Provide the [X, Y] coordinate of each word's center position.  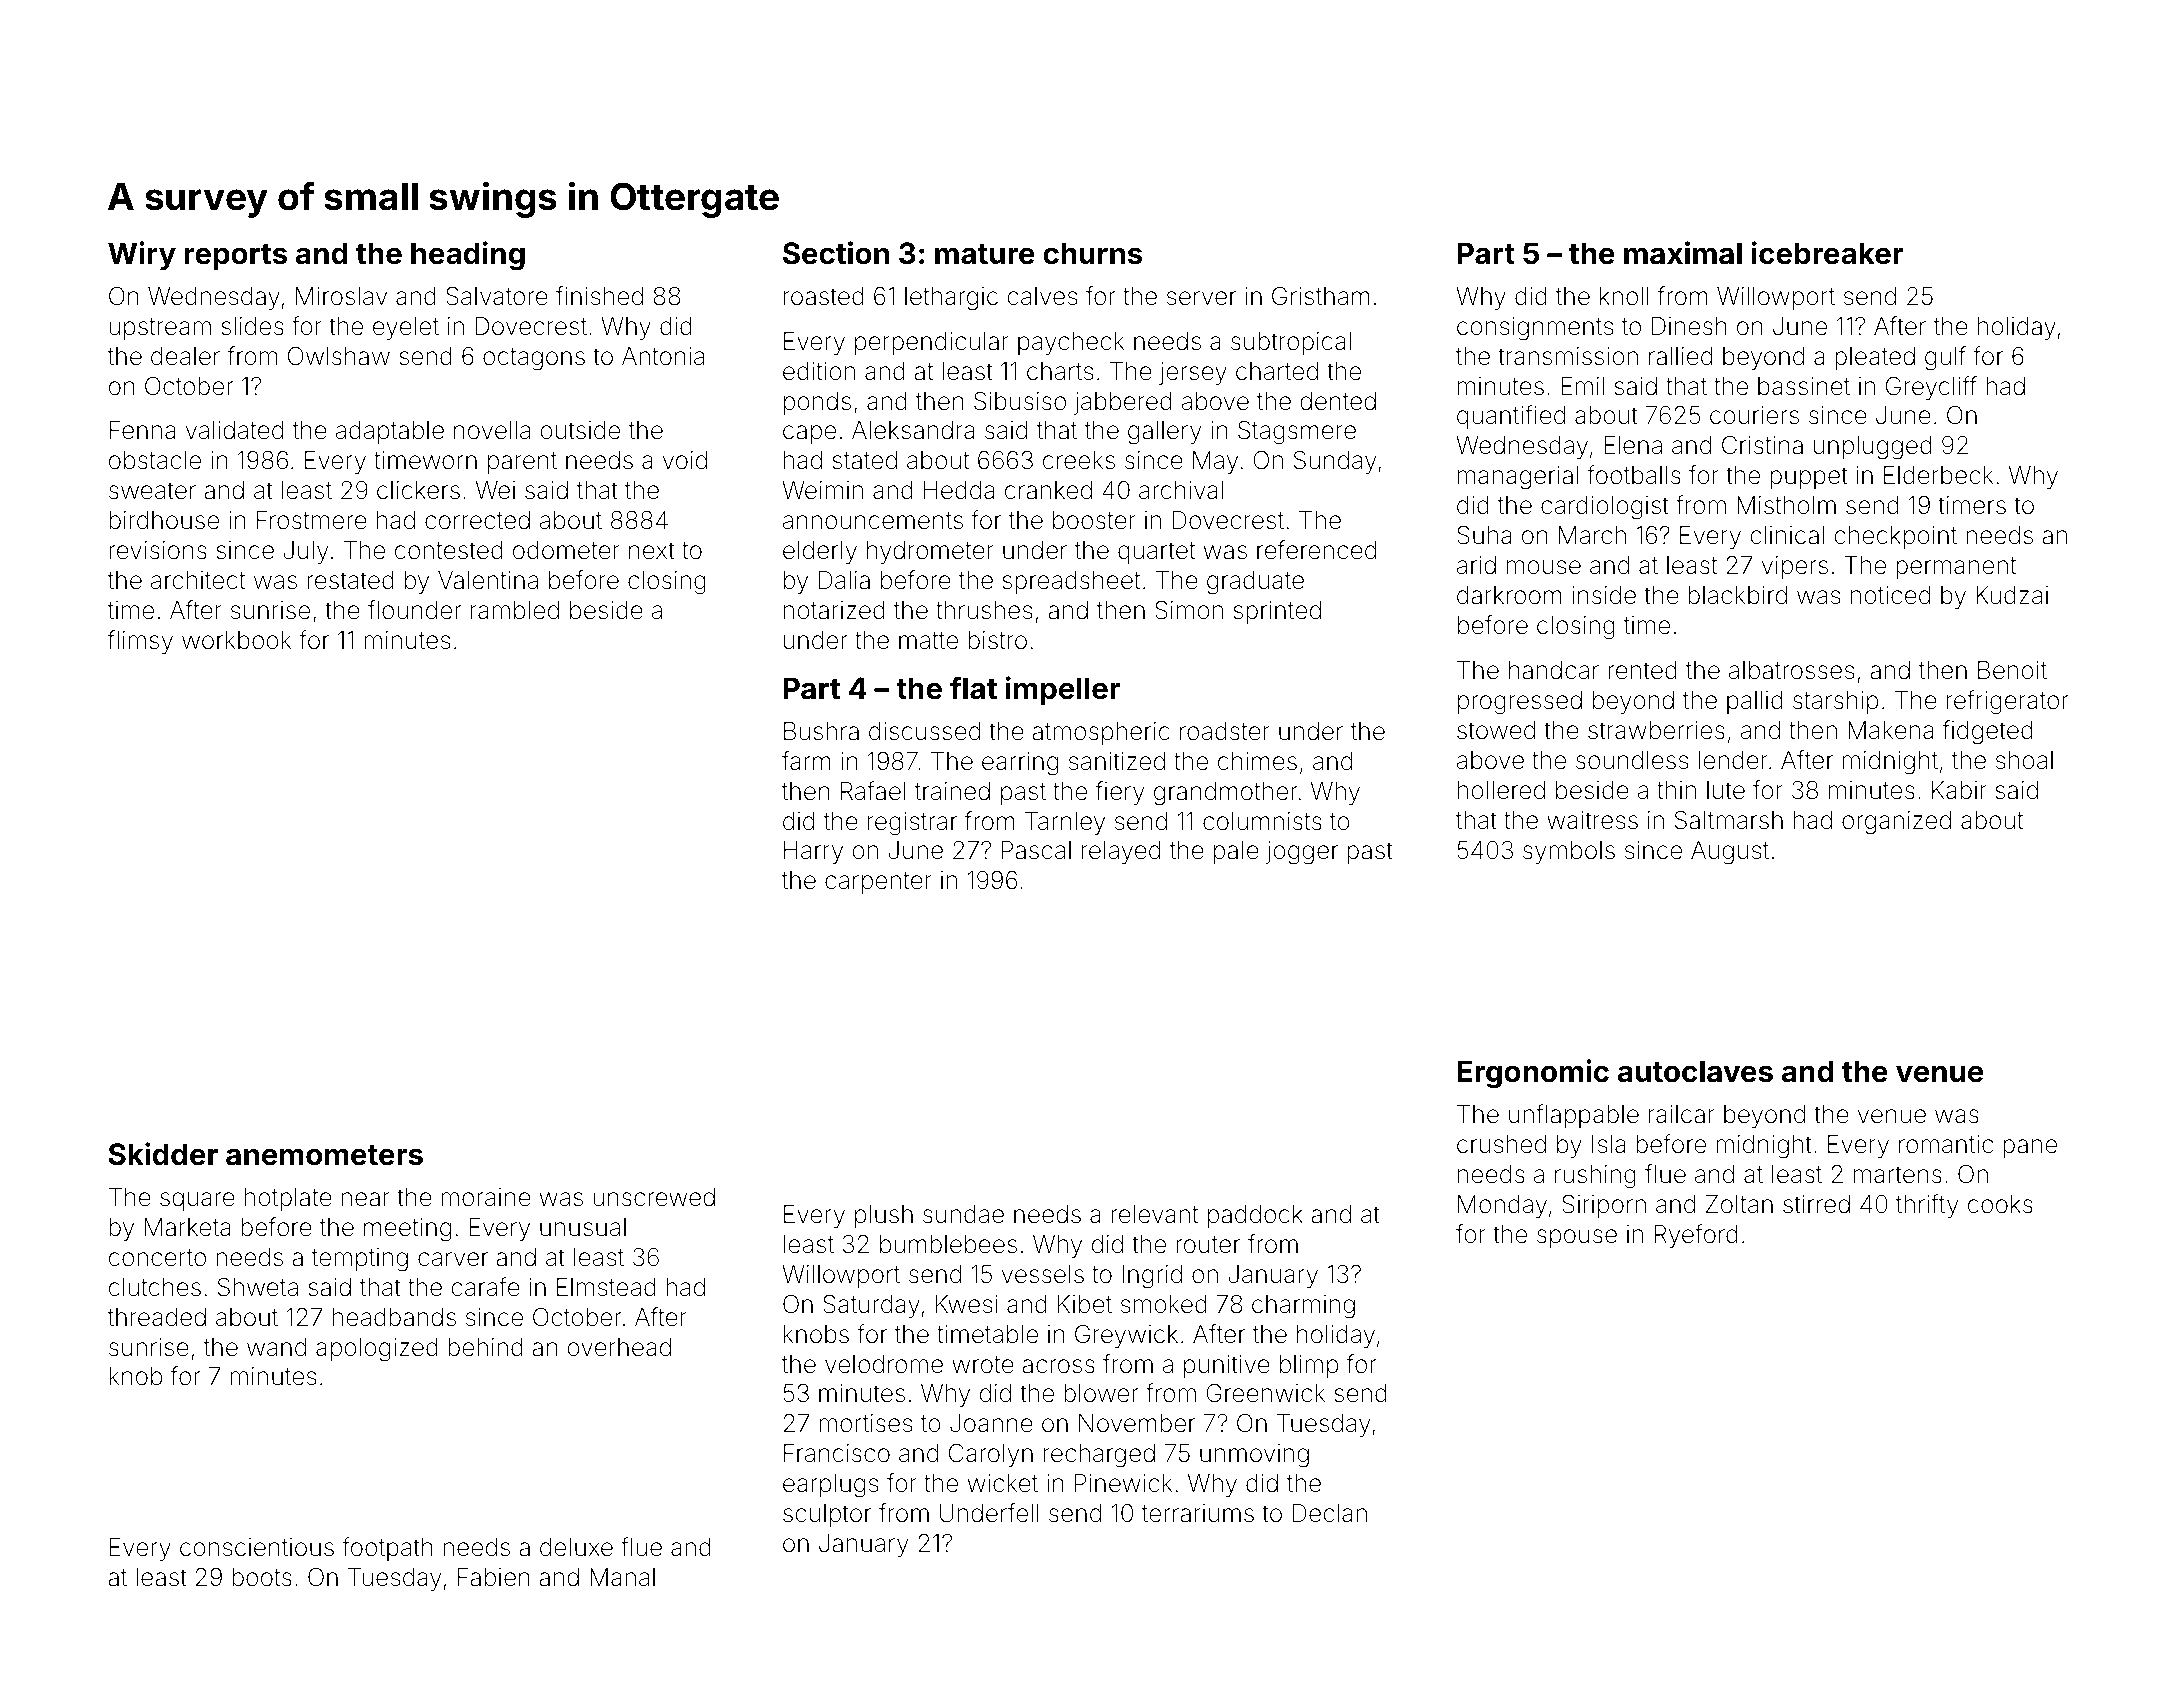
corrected [477, 520]
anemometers [324, 1155]
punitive [1227, 1366]
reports [236, 257]
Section [836, 253]
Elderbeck [1939, 475]
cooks [2000, 1204]
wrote [983, 1365]
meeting [407, 1230]
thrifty [1927, 1206]
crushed [1501, 1144]
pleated [1875, 358]
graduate [1255, 583]
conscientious [257, 1547]
